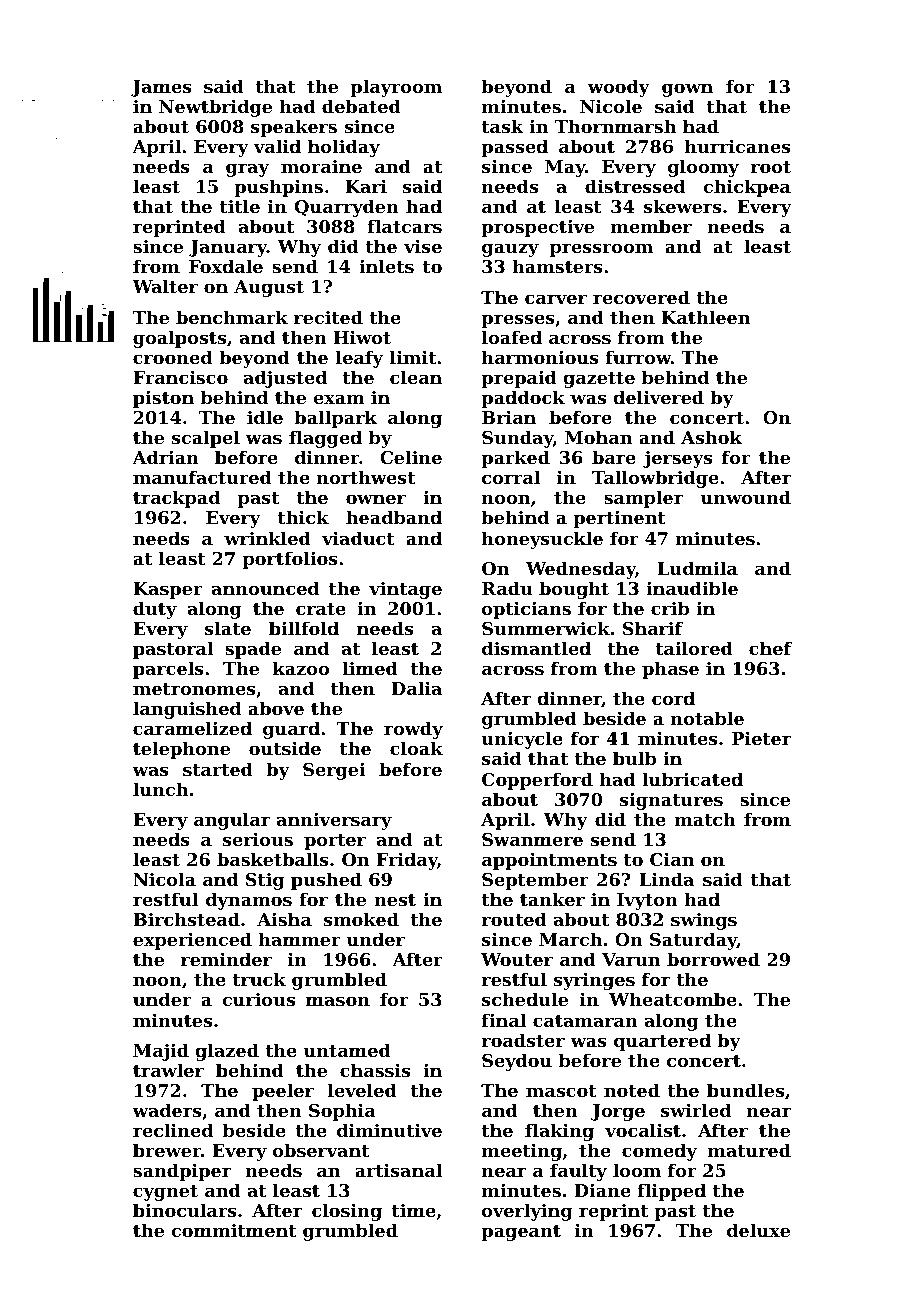 The image size is (924, 1311). What do you see at coordinates (747, 188) in the document?
I see `chickpea` at bounding box center [747, 188].
